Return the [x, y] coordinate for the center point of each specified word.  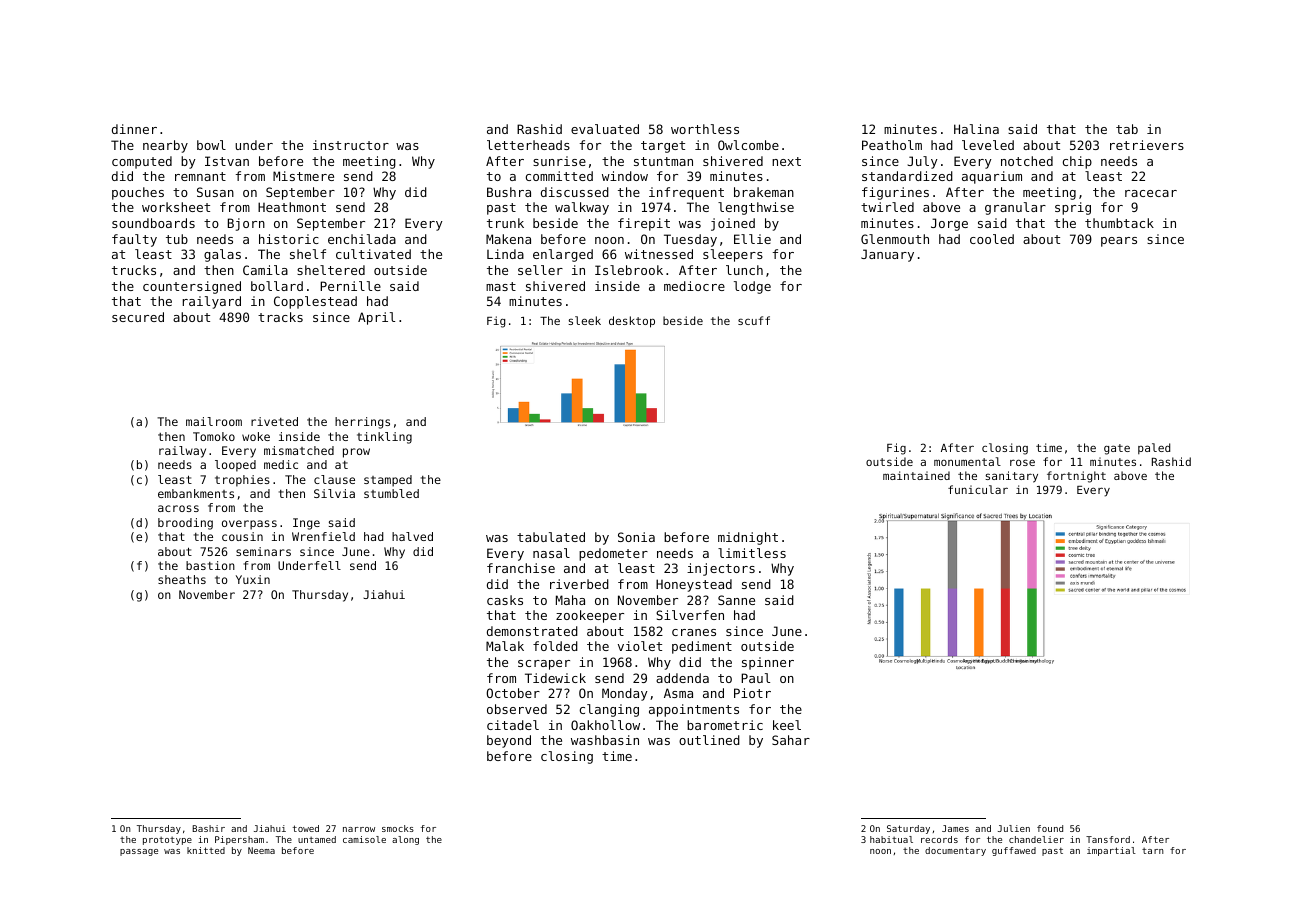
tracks [280, 317]
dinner [134, 129]
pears [1119, 242]
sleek [584, 320]
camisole [364, 839]
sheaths [182, 579]
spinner [768, 663]
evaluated [605, 129]
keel [787, 725]
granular [1015, 208]
